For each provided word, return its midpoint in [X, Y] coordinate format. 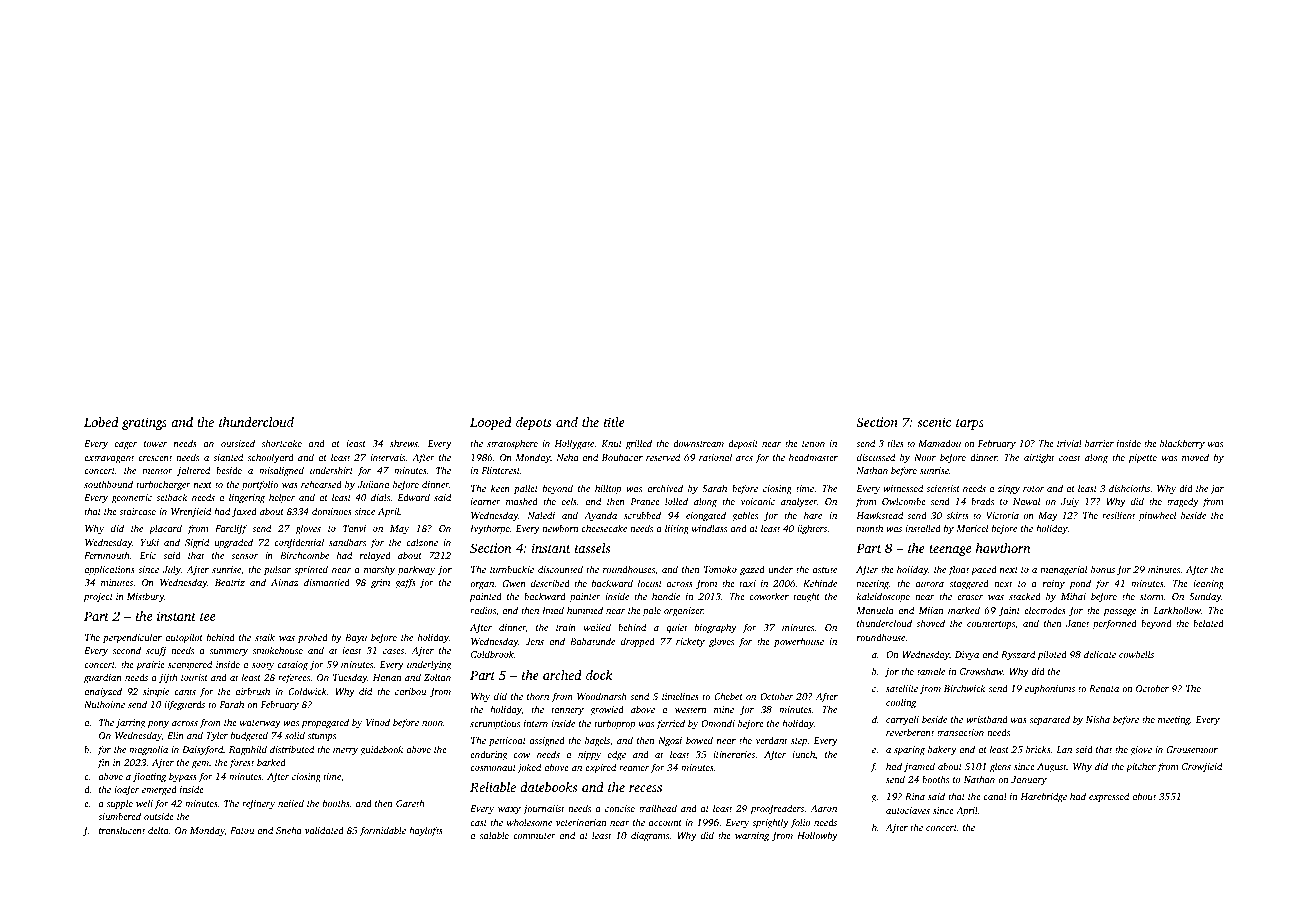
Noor [925, 457]
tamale [931, 671]
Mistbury [145, 597]
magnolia [148, 750]
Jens [534, 641]
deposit [743, 444]
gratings [144, 423]
